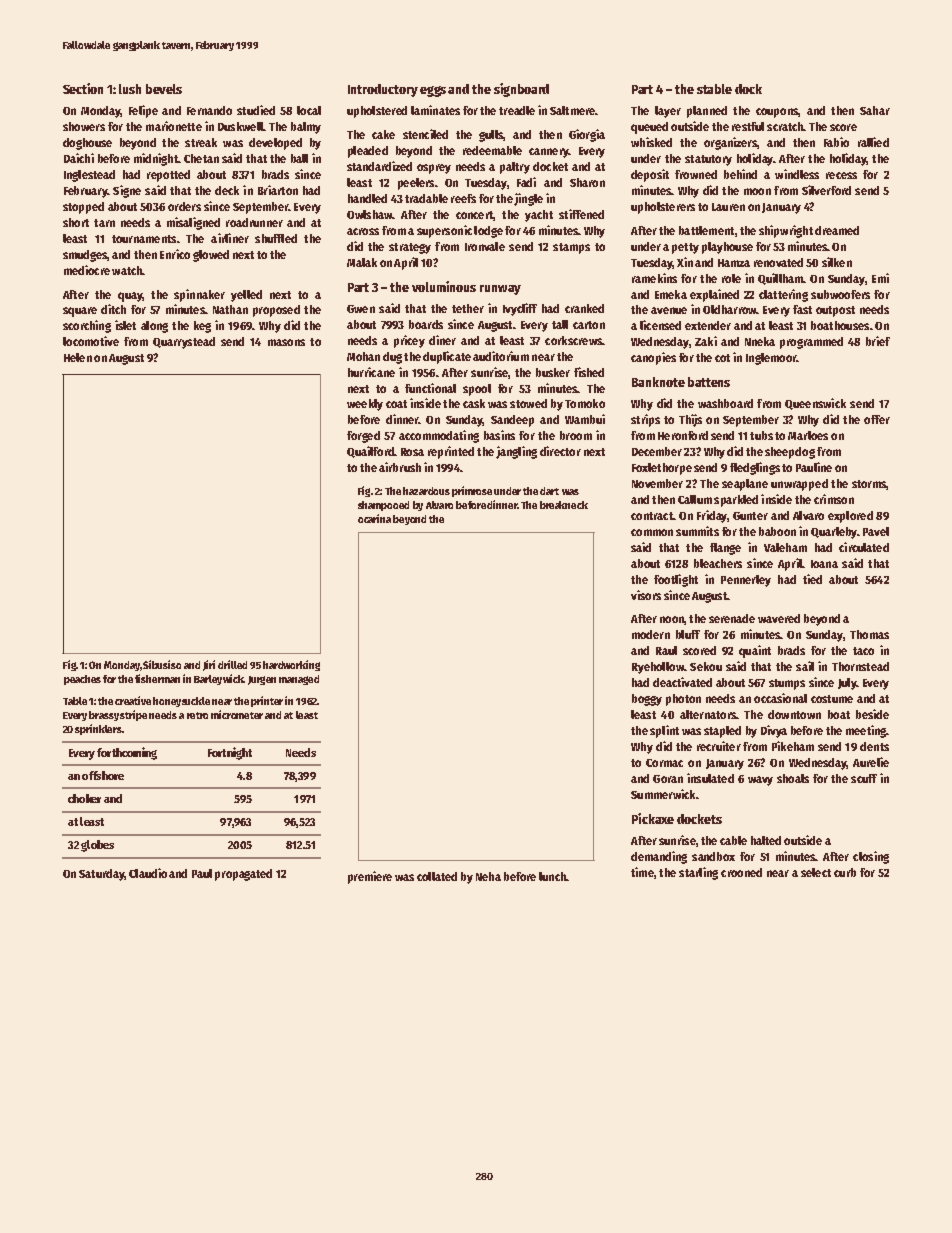  What do you see at coordinates (725, 403) in the screenshot?
I see `washboard` at bounding box center [725, 403].
